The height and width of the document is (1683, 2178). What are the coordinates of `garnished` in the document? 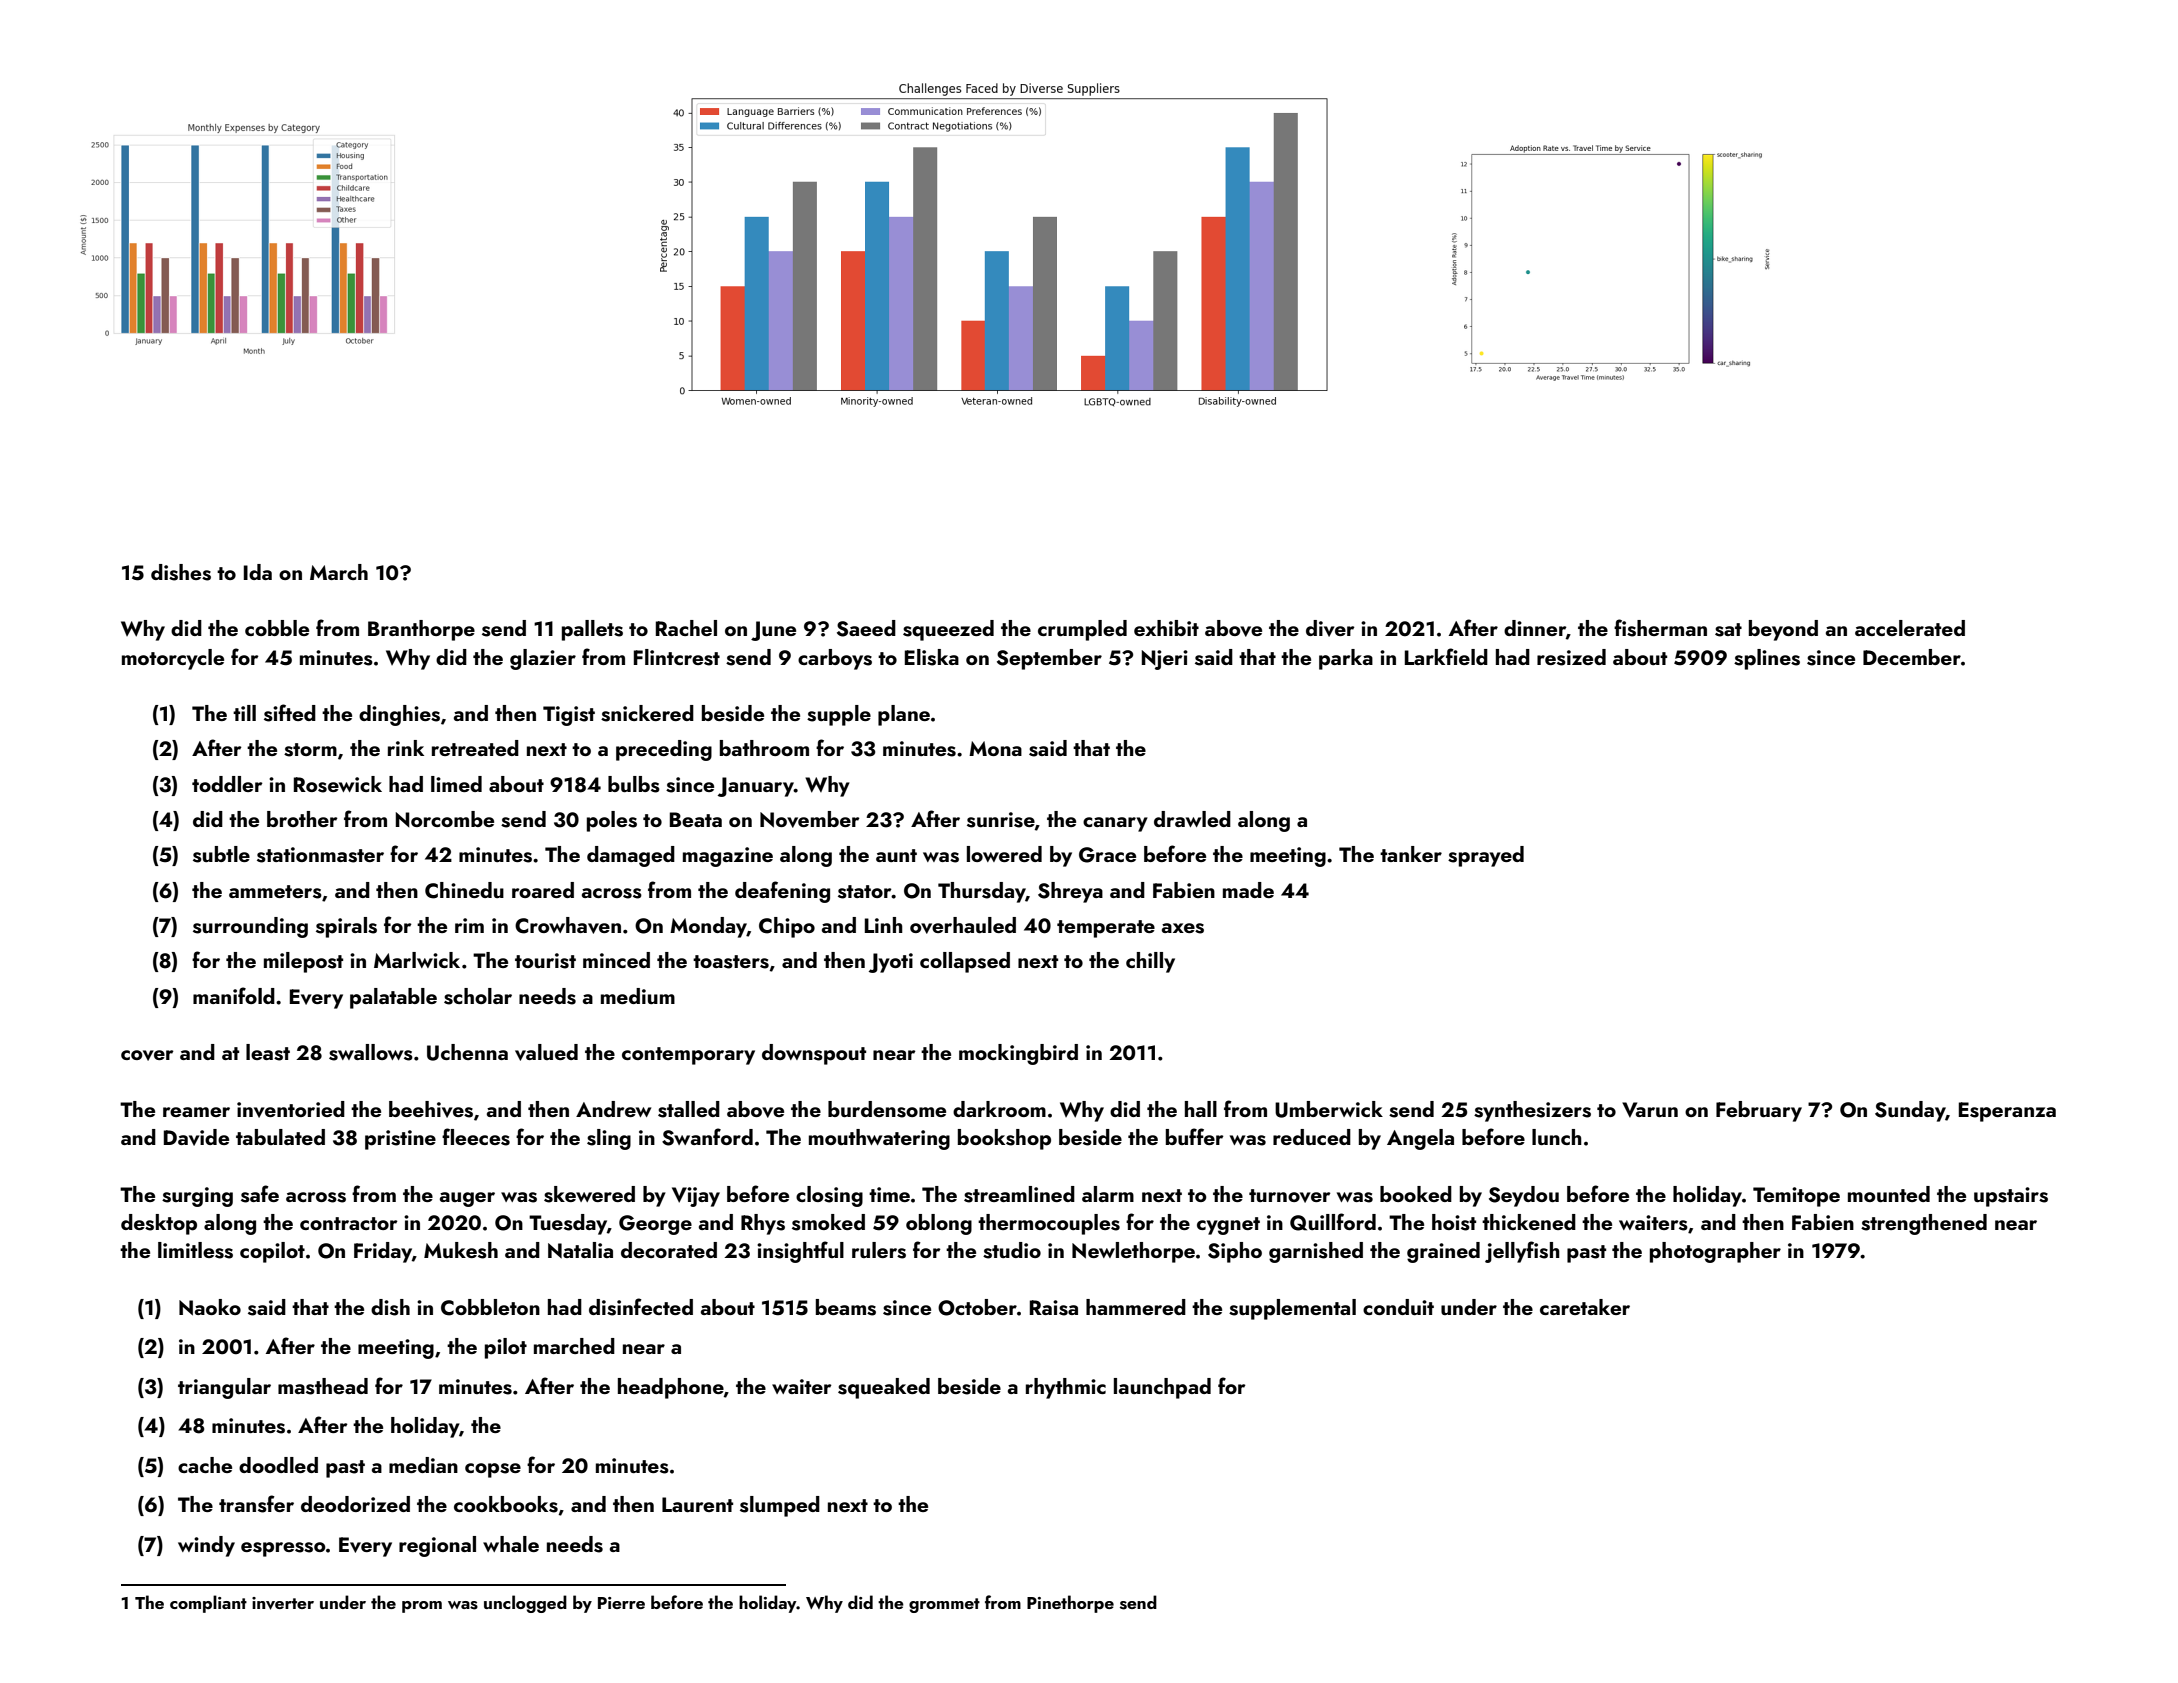 It's located at (1316, 1252).
